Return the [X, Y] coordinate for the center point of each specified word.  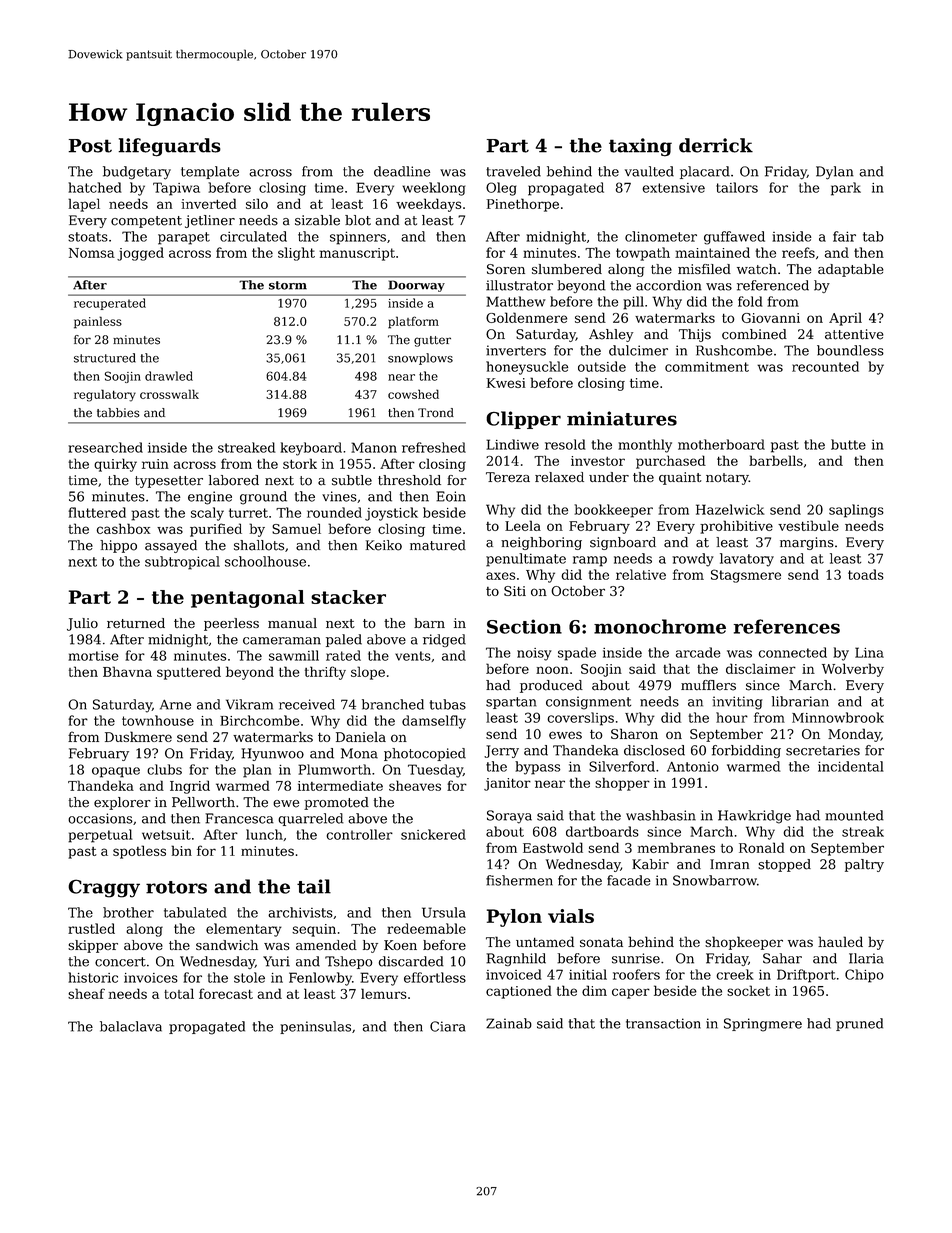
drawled [169, 376]
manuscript [357, 254]
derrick [716, 145]
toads [866, 574]
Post [90, 146]
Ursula [444, 912]
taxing [640, 147]
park [846, 189]
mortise [93, 656]
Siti [515, 591]
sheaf [86, 993]
